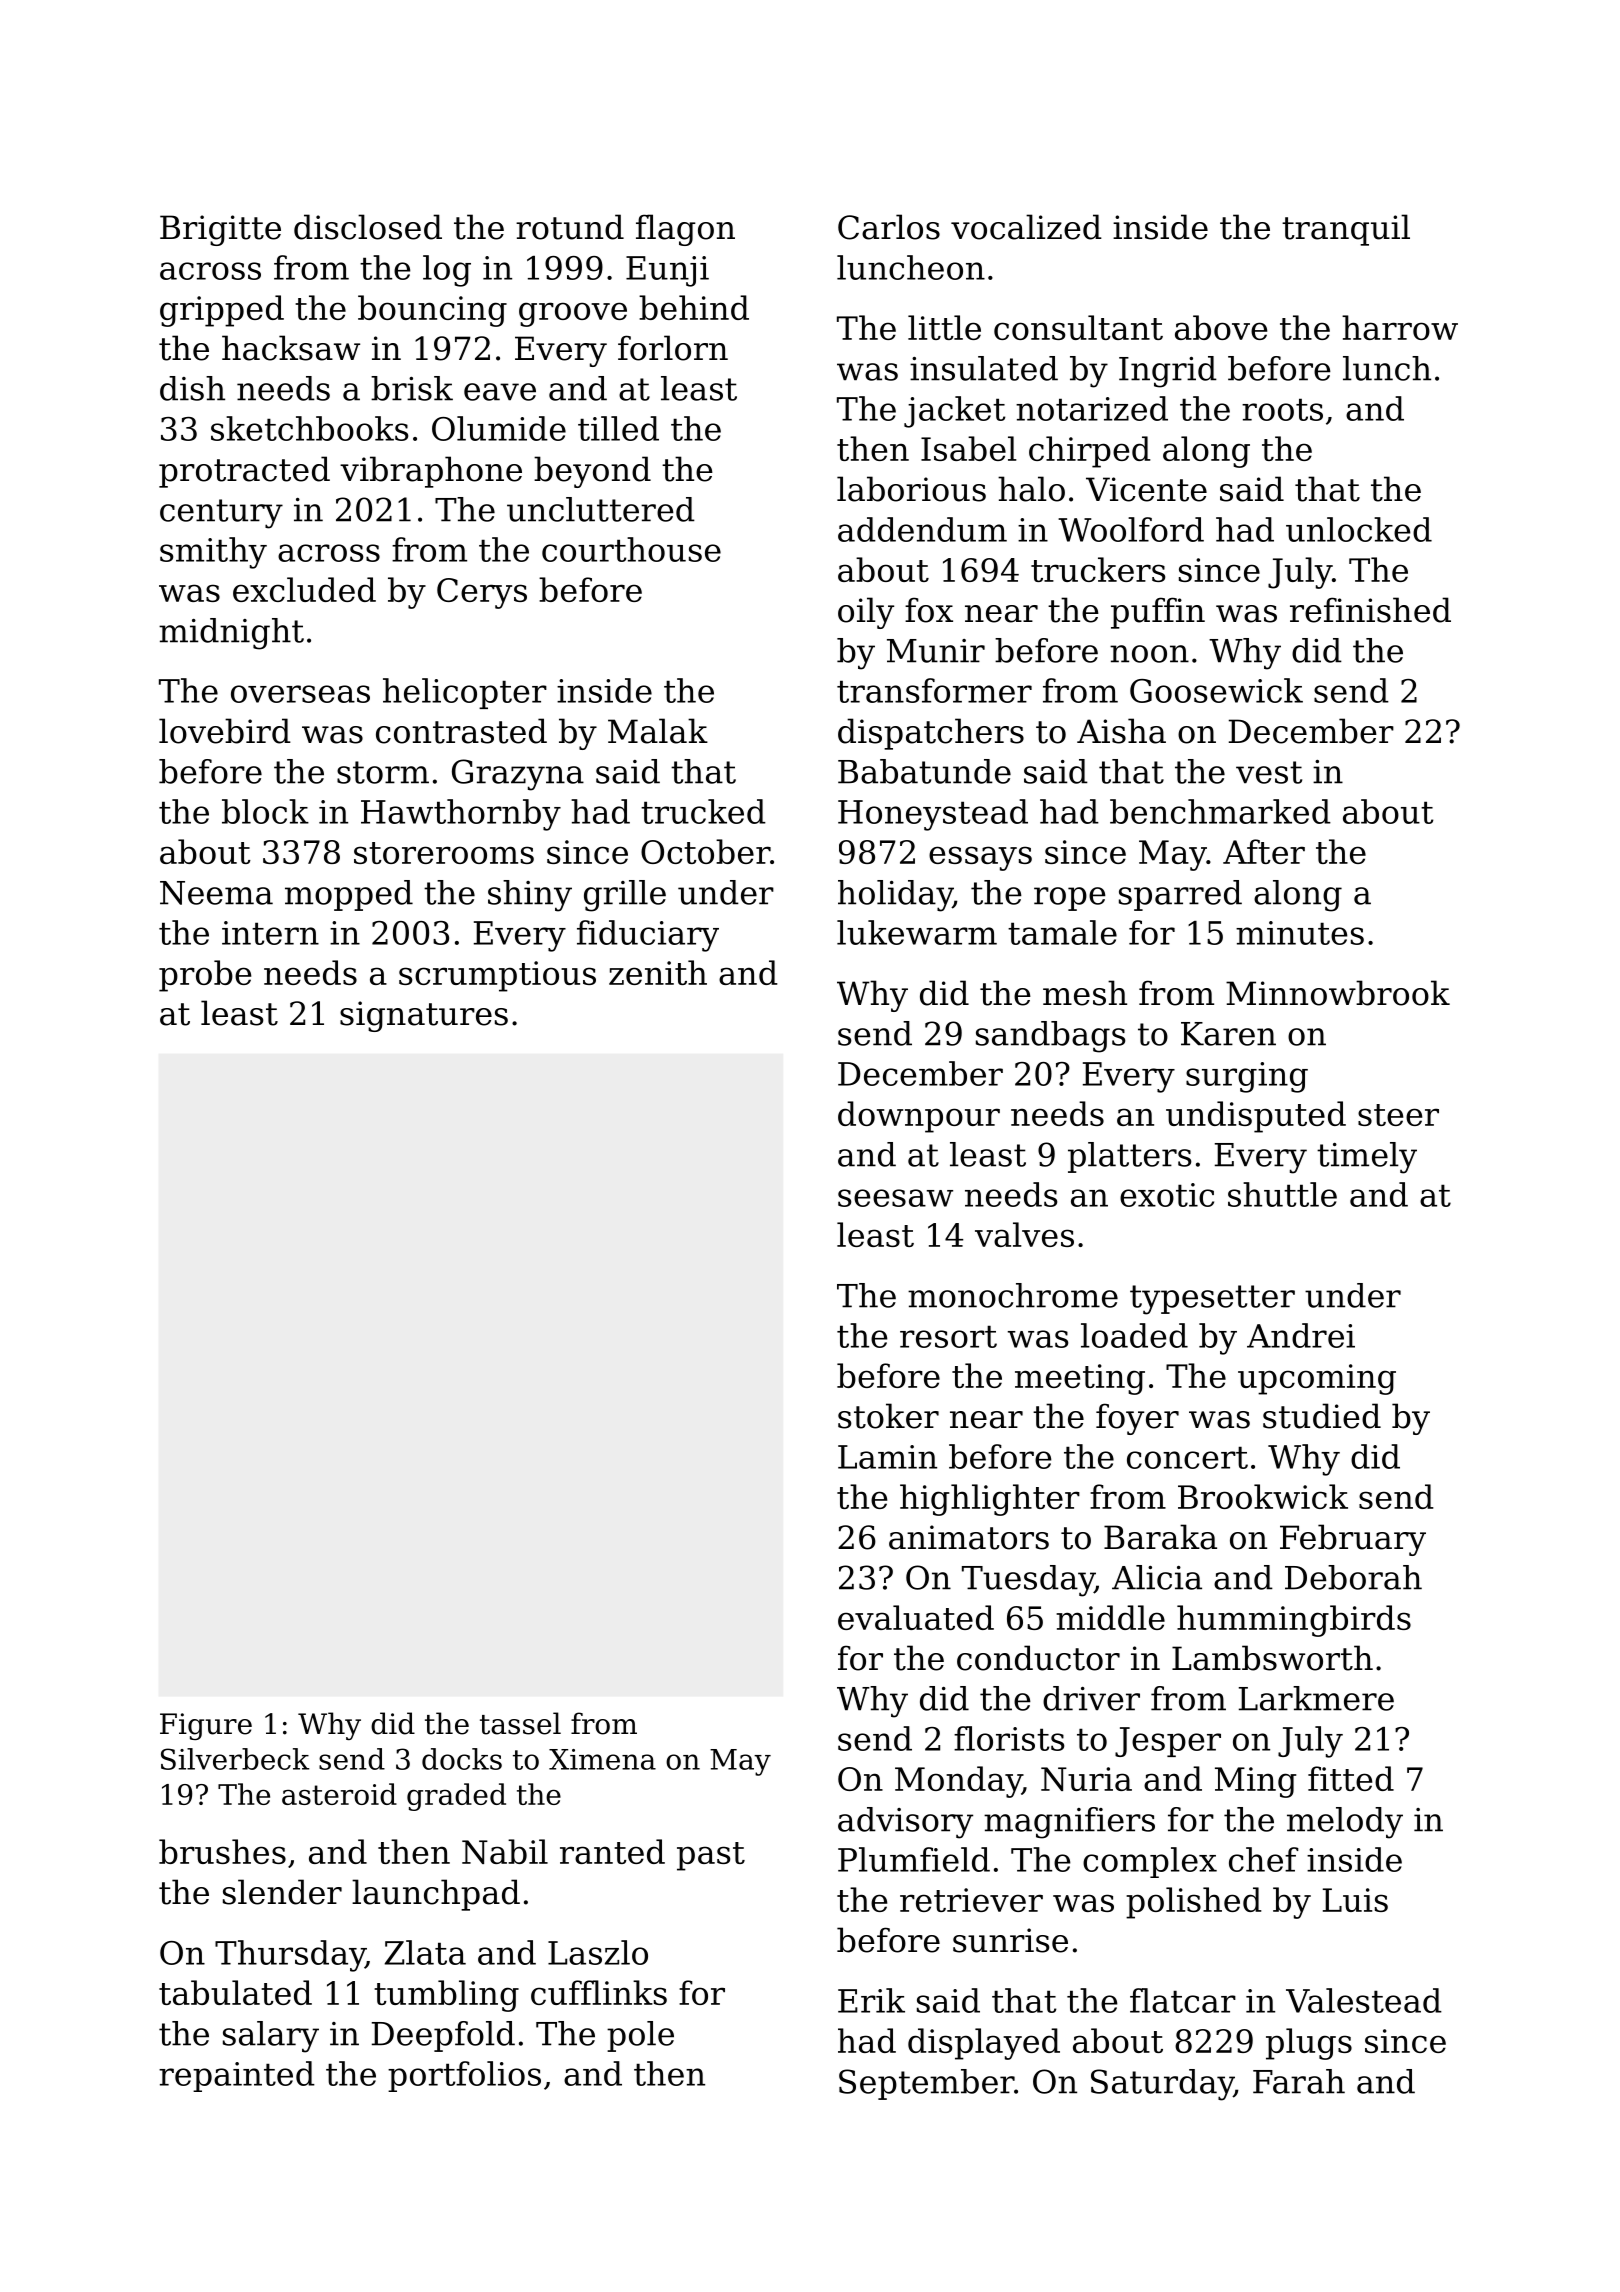  Describe the element at coordinates (237, 2076) in the image. I see `repainted` at that location.
